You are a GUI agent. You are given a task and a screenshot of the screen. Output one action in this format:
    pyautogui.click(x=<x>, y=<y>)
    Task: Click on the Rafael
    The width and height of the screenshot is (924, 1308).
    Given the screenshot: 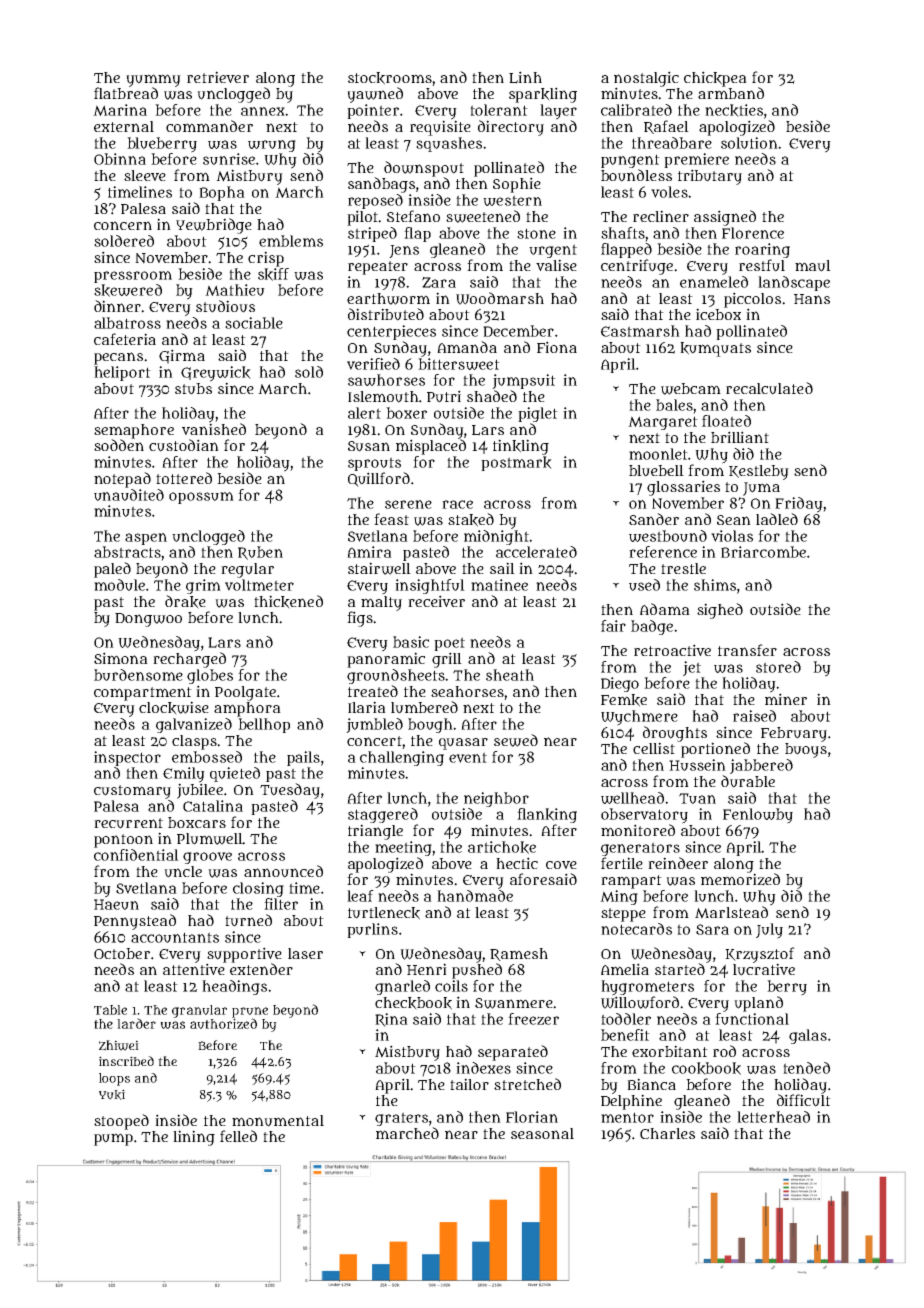 What is the action you would take?
    pyautogui.click(x=666, y=127)
